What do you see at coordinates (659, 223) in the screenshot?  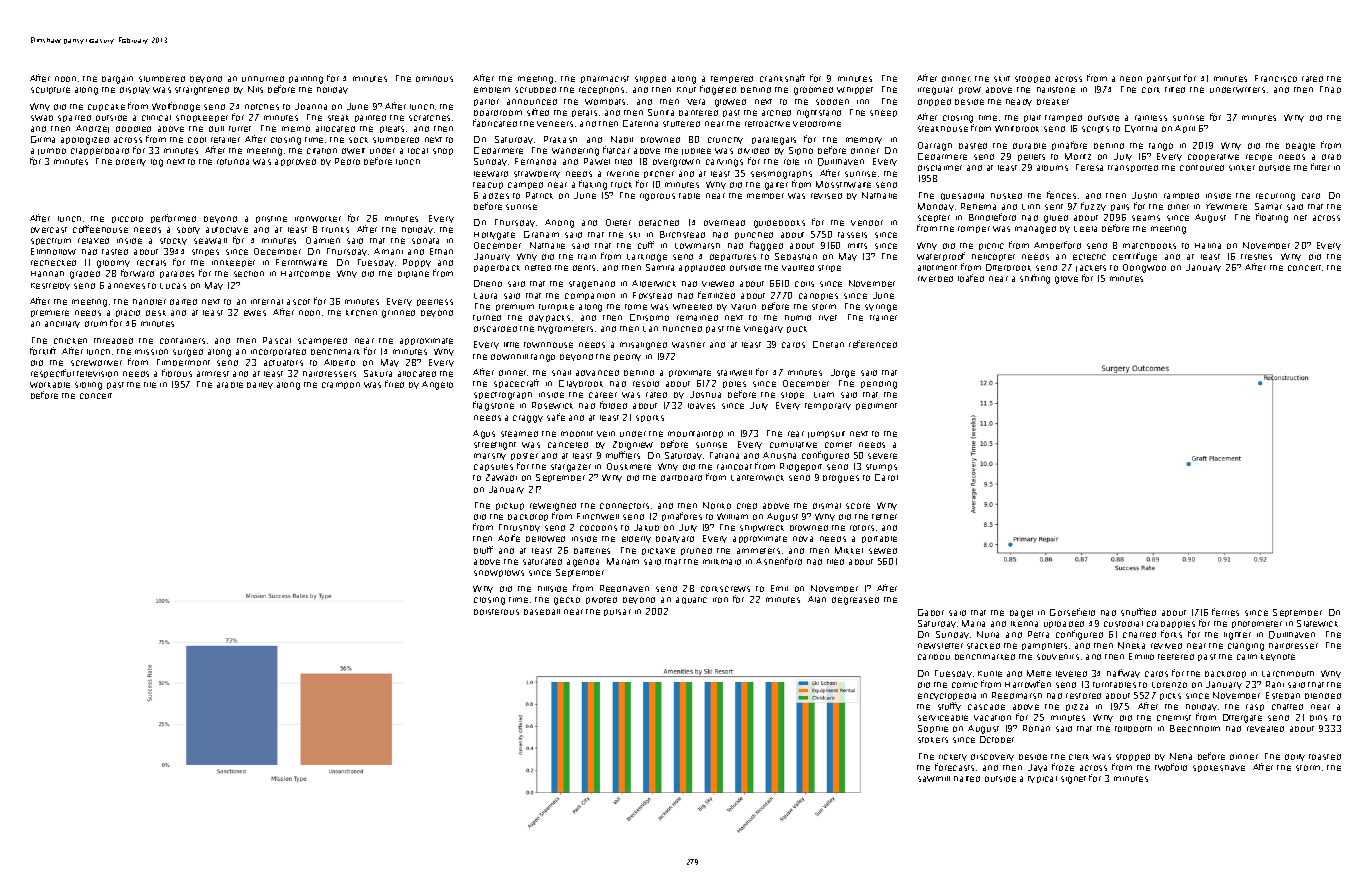 I see `detached` at bounding box center [659, 223].
